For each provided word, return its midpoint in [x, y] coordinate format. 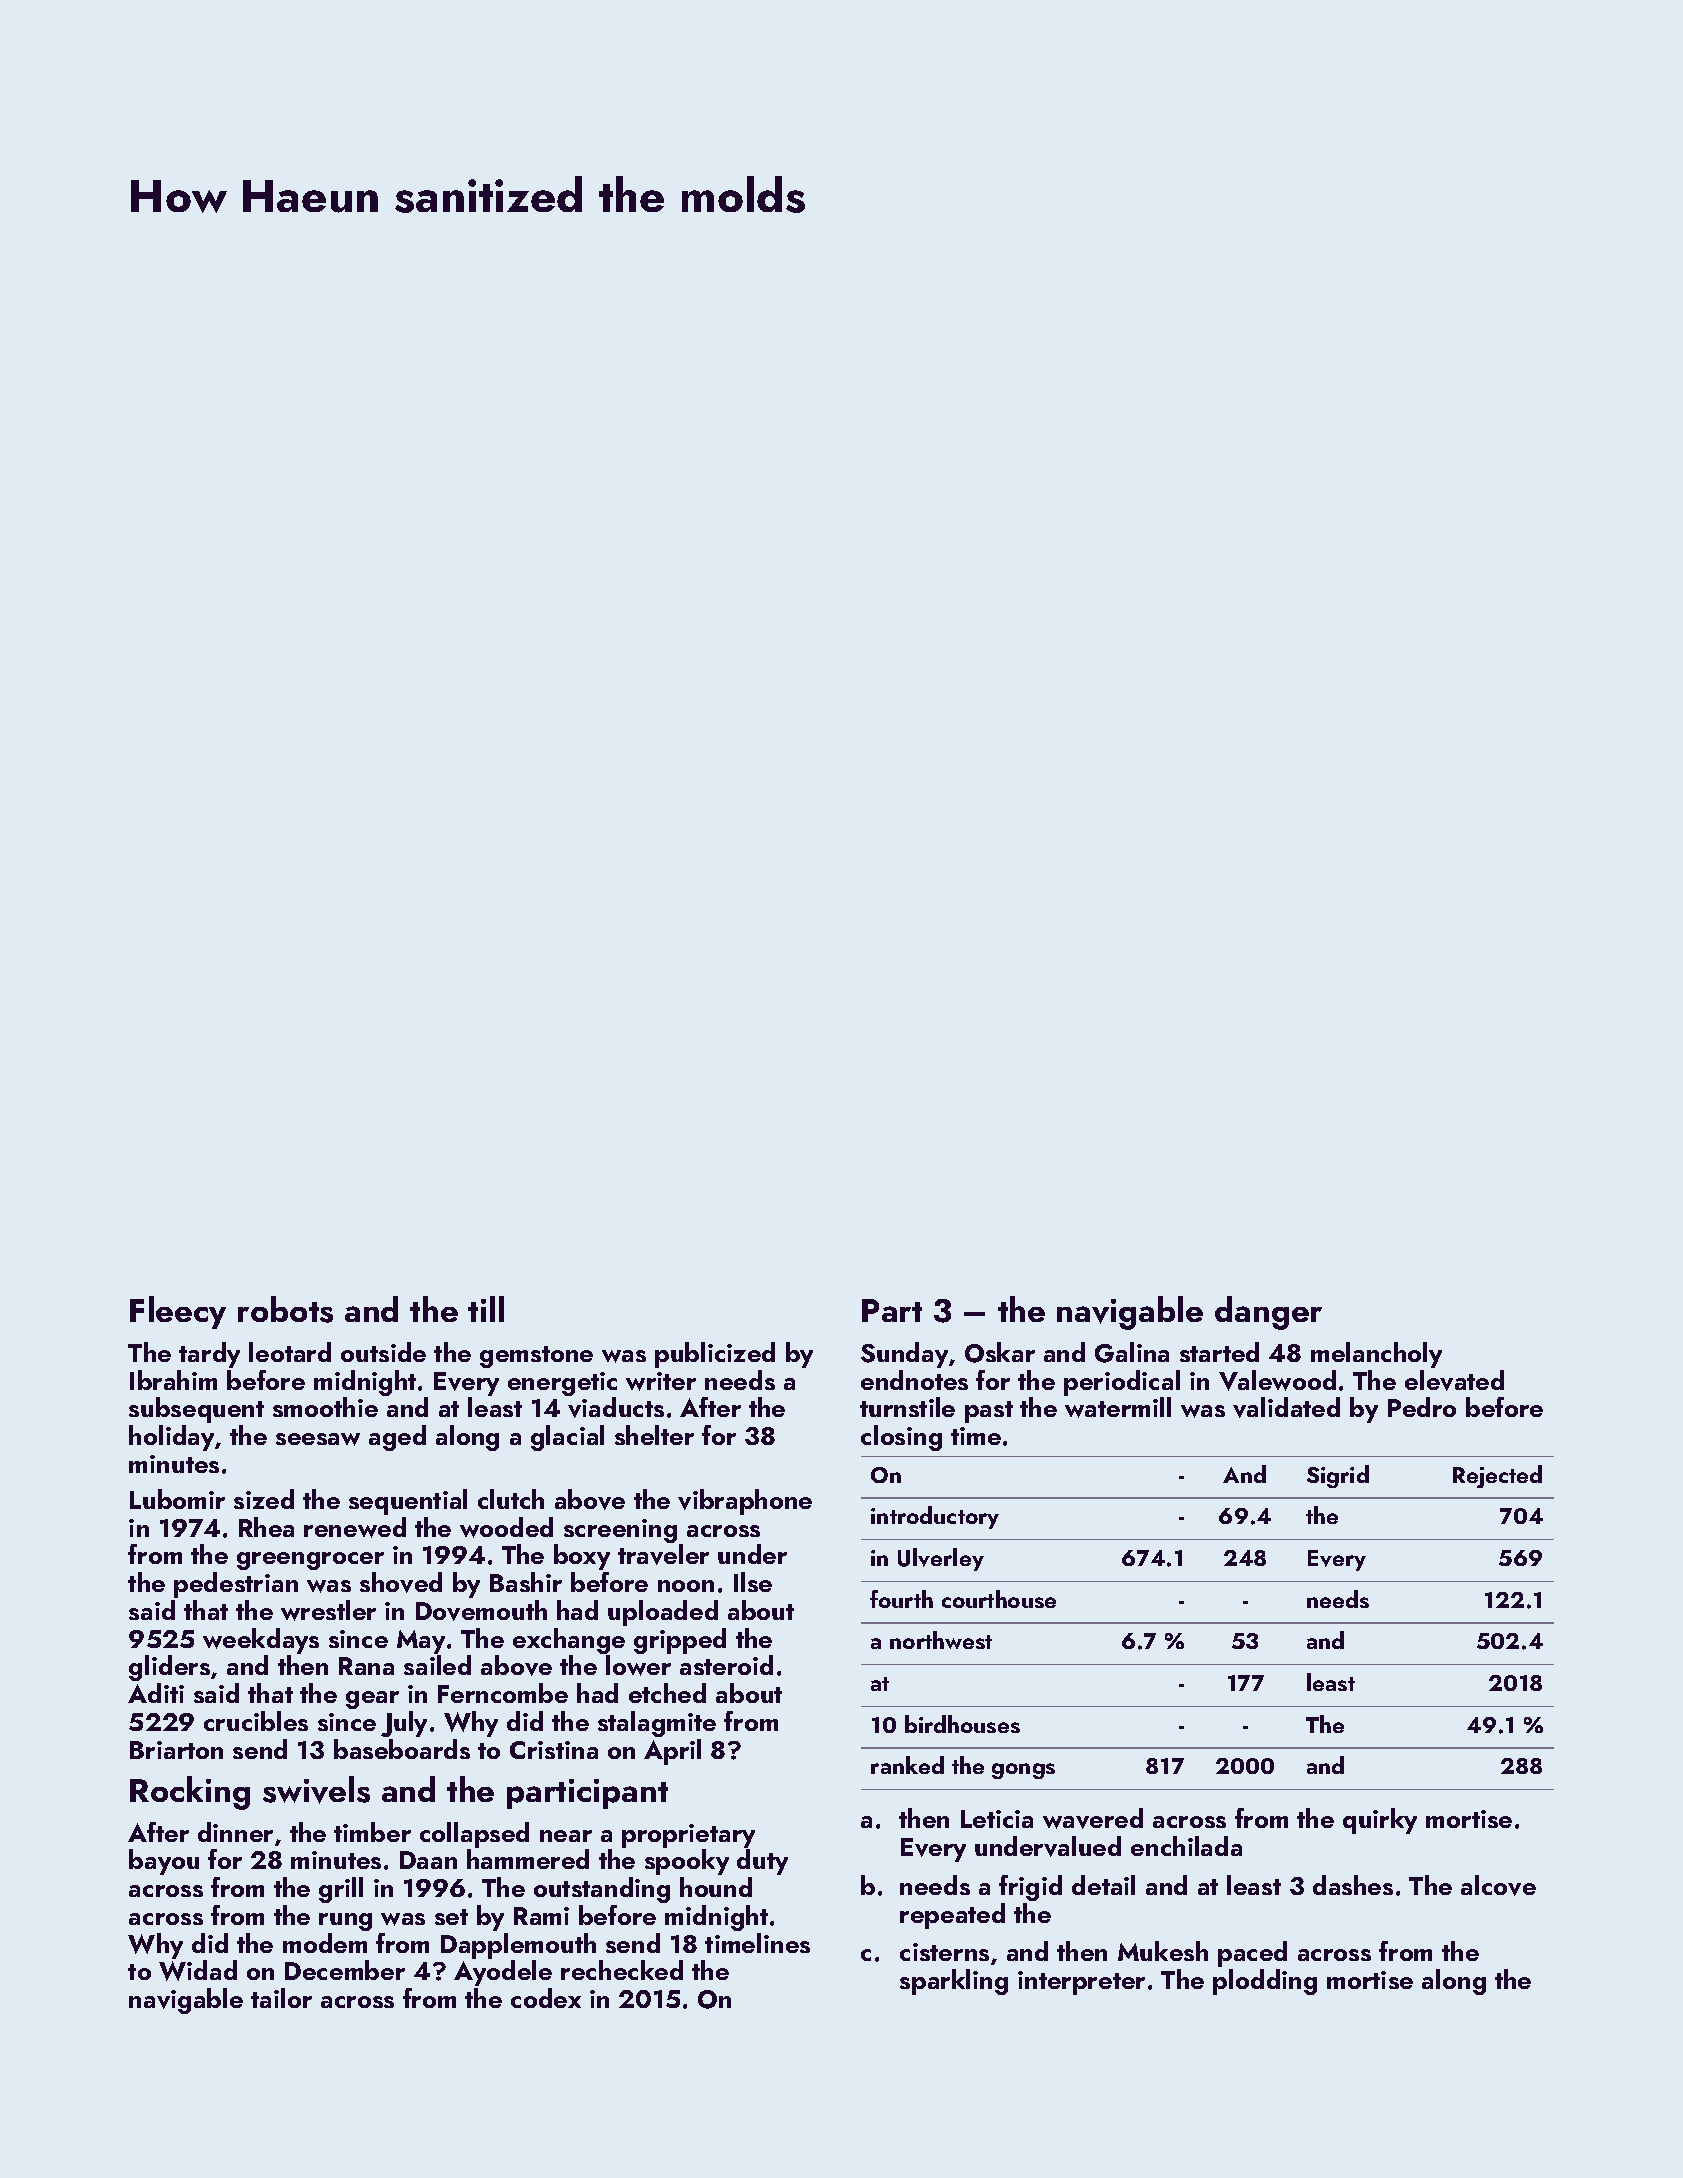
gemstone [536, 1357]
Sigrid [1338, 1476]
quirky [1380, 1821]
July [404, 1724]
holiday [171, 1438]
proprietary [688, 1836]
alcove [1498, 1885]
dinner [235, 1832]
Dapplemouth [518, 1946]
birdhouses [962, 1724]
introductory [935, 1517]
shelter [654, 1435]
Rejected [1497, 1476]
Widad [198, 1970]
